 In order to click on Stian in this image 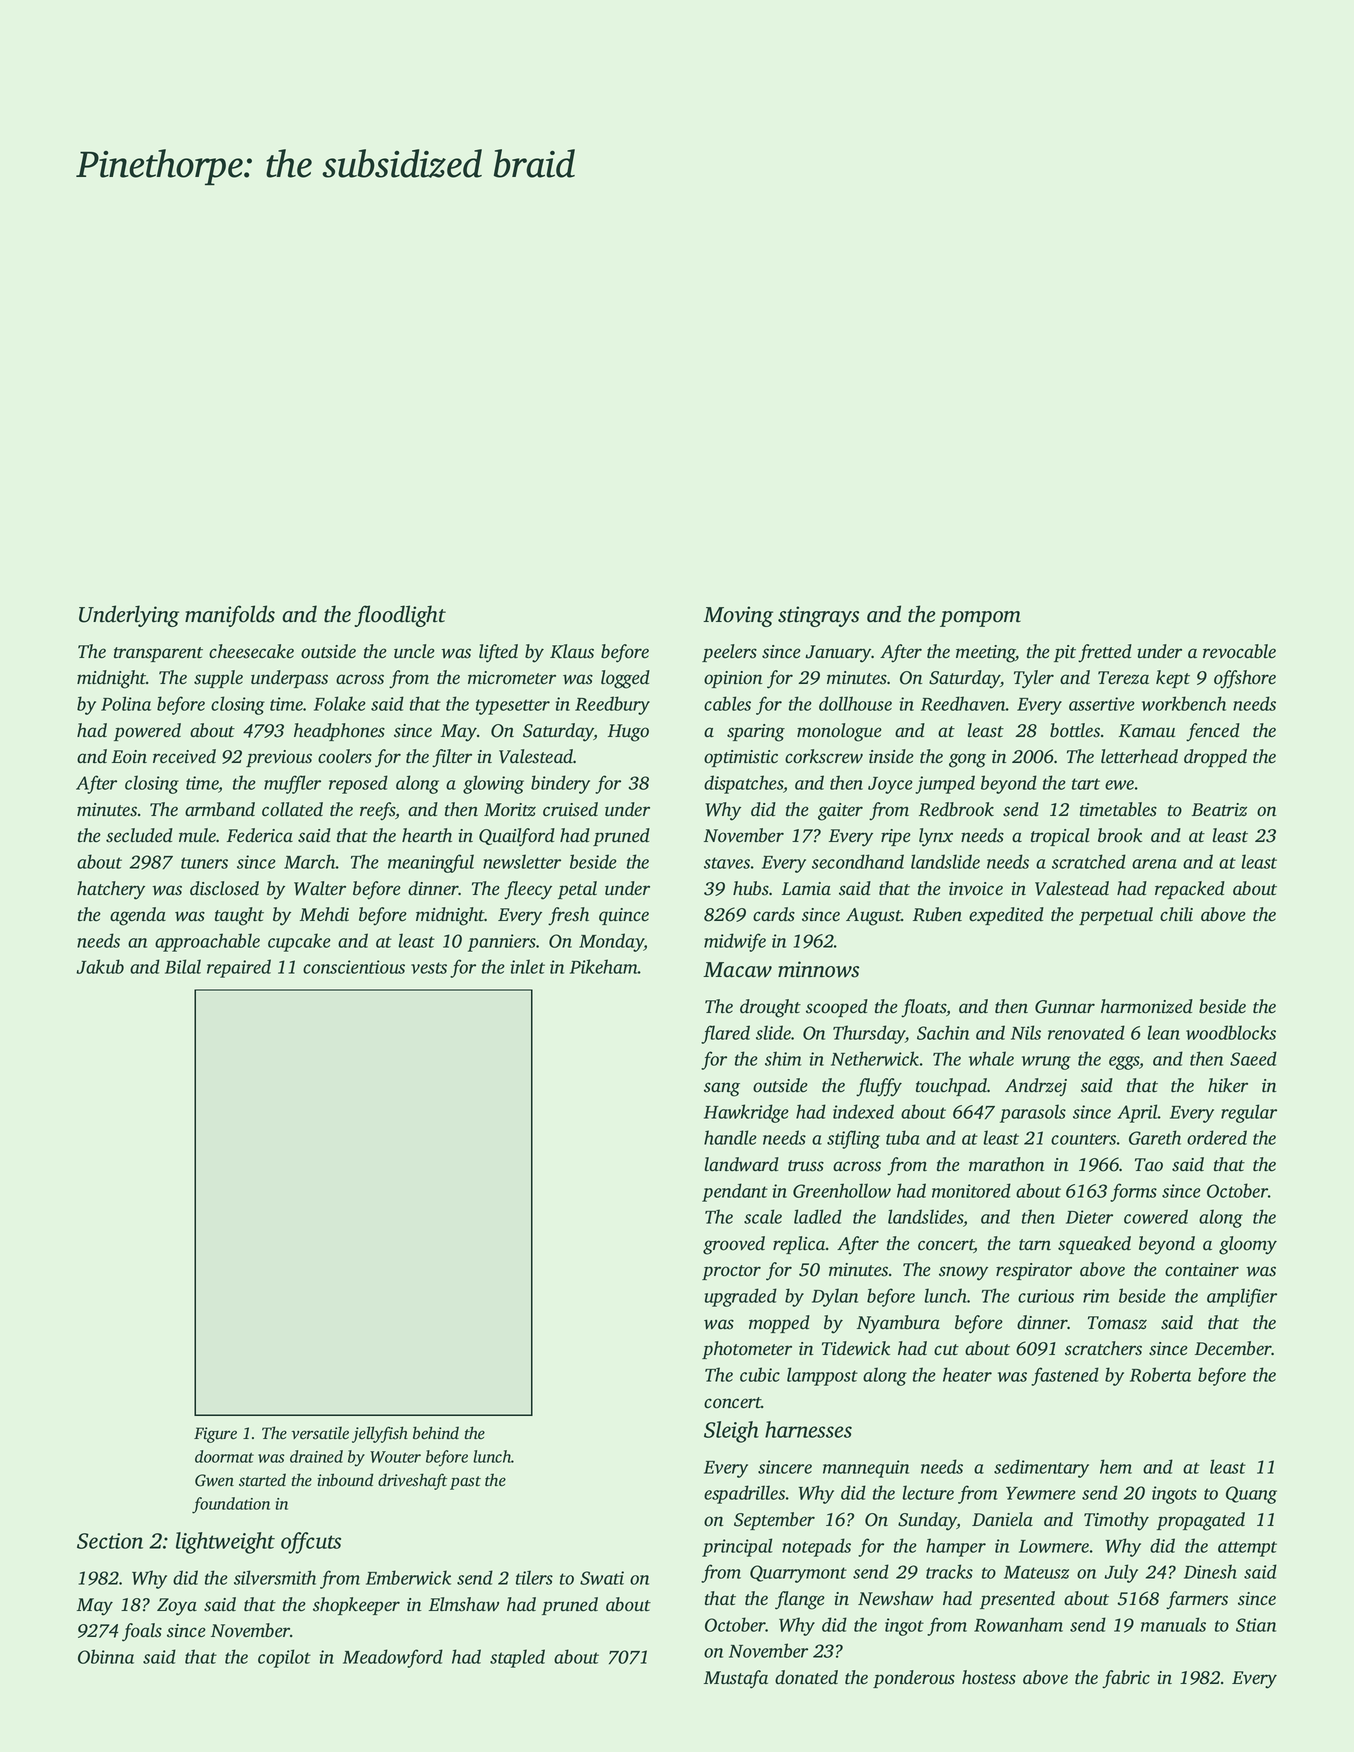, I will do `click(1256, 1625)`.
